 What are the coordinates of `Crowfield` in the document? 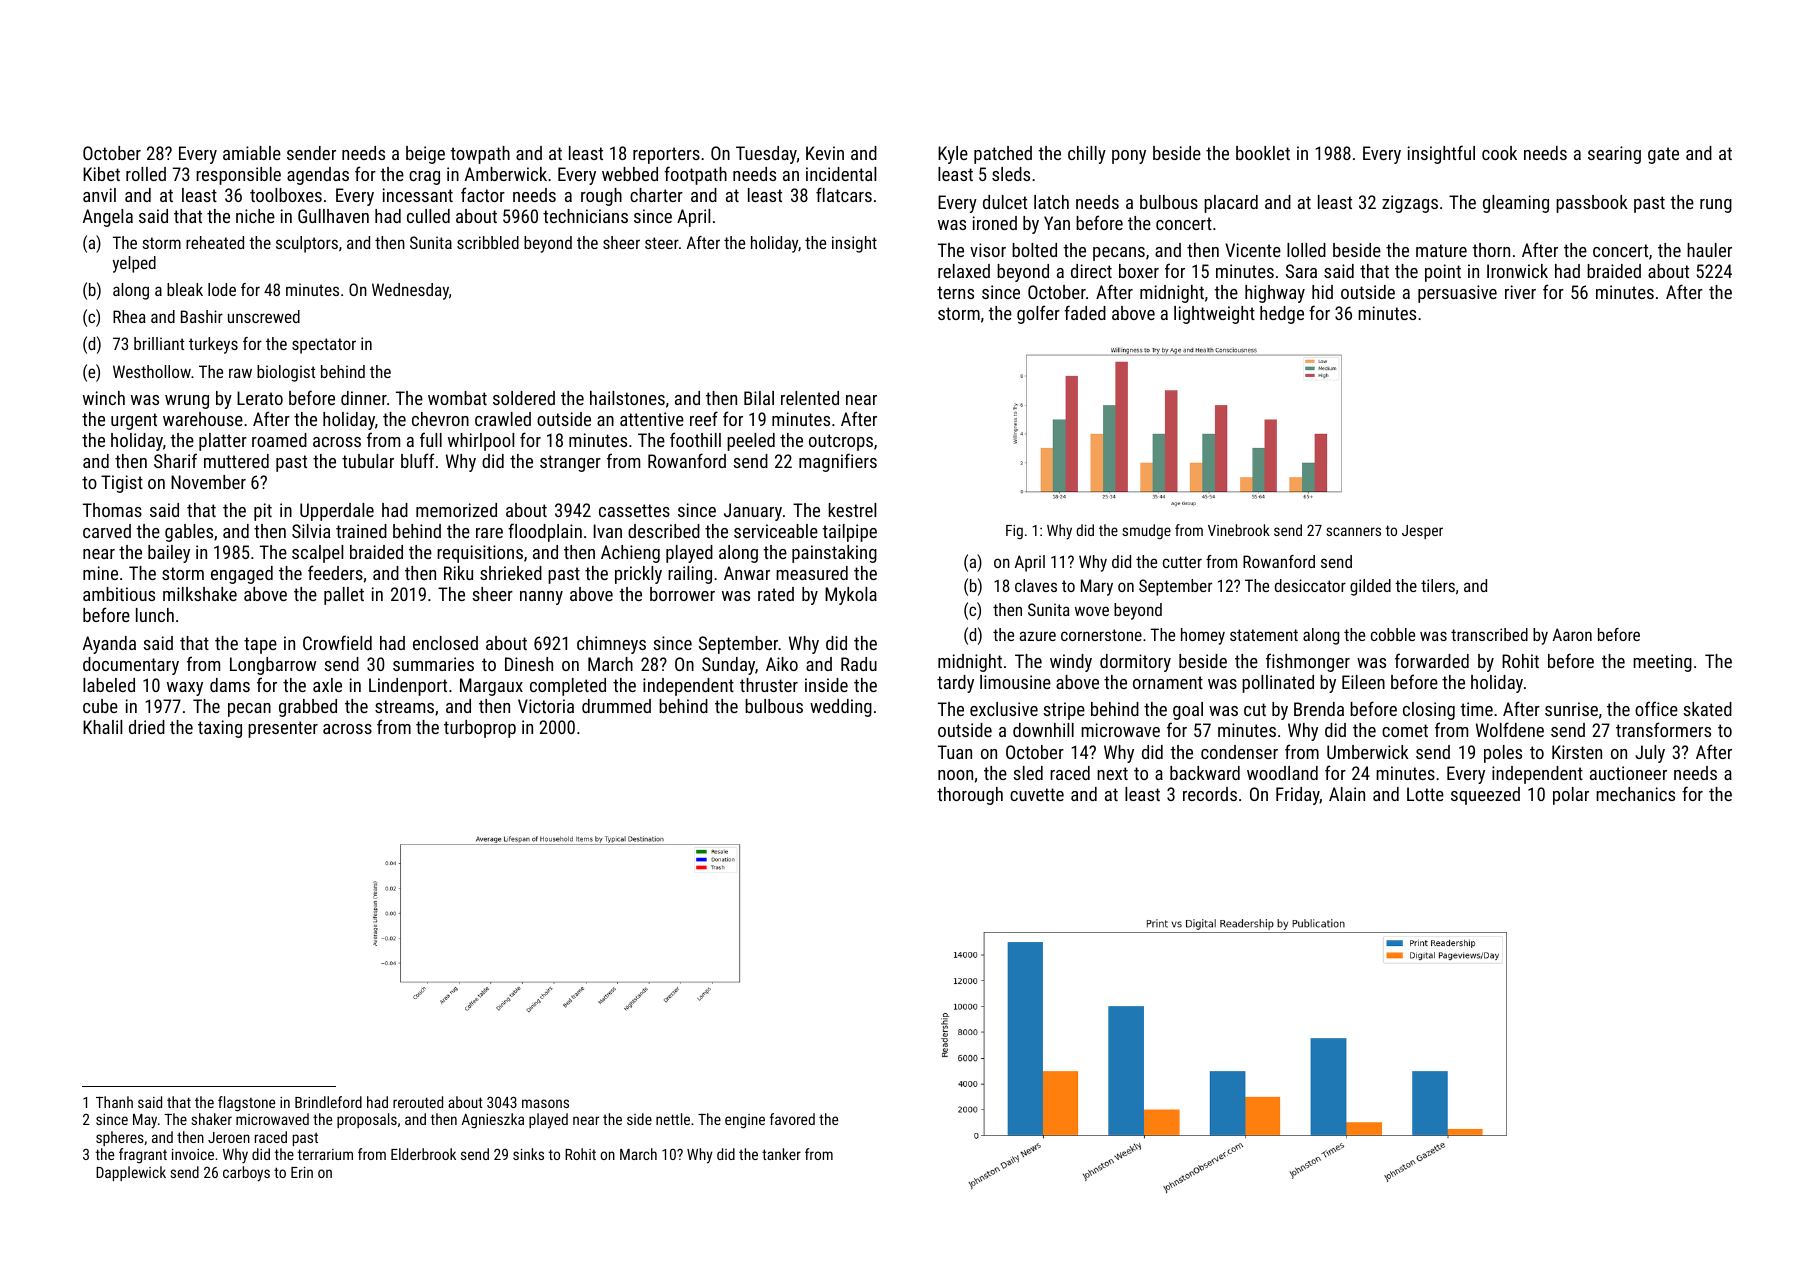 It's located at (337, 642).
